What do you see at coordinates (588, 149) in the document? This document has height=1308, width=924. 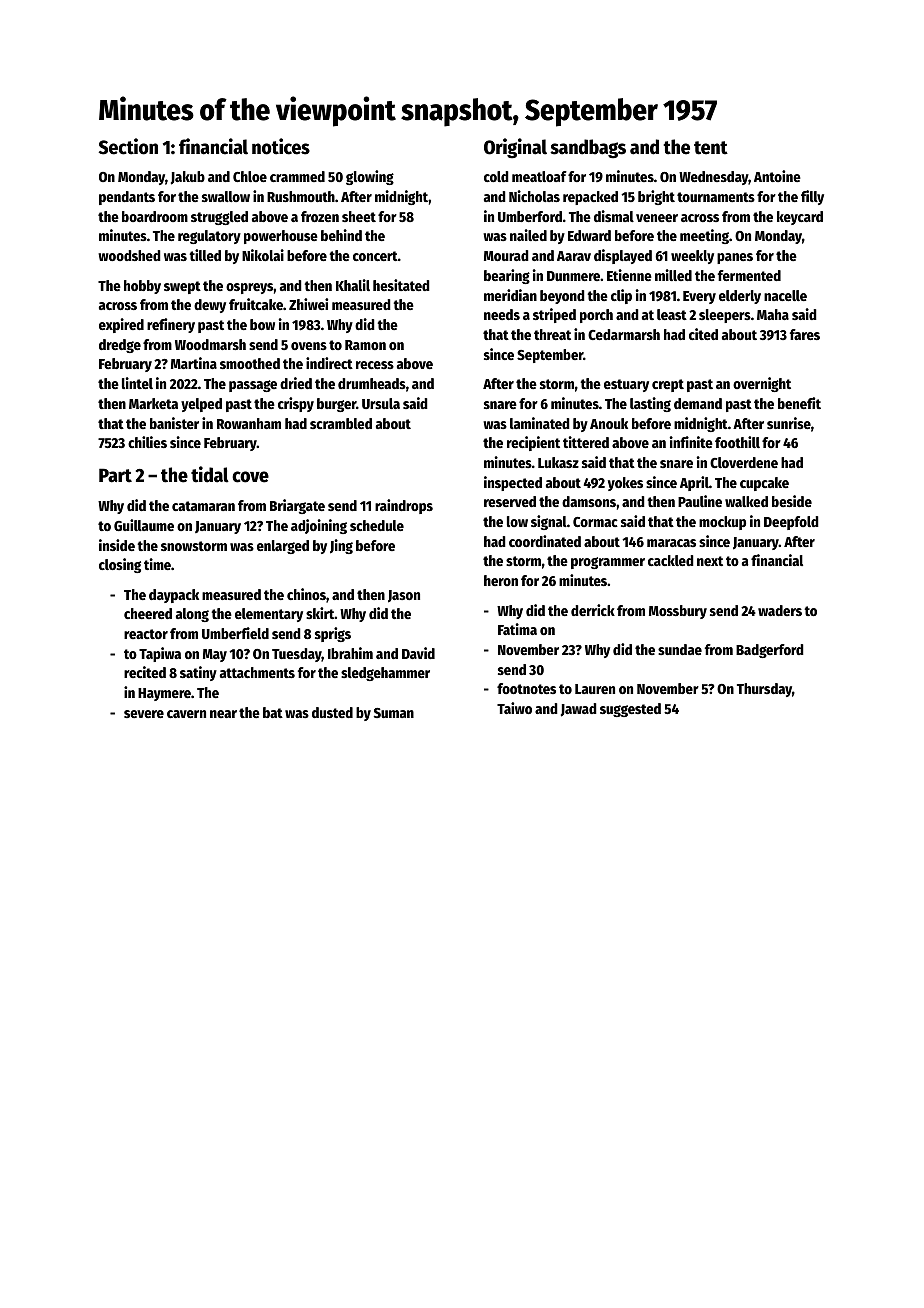 I see `sandbags` at bounding box center [588, 149].
